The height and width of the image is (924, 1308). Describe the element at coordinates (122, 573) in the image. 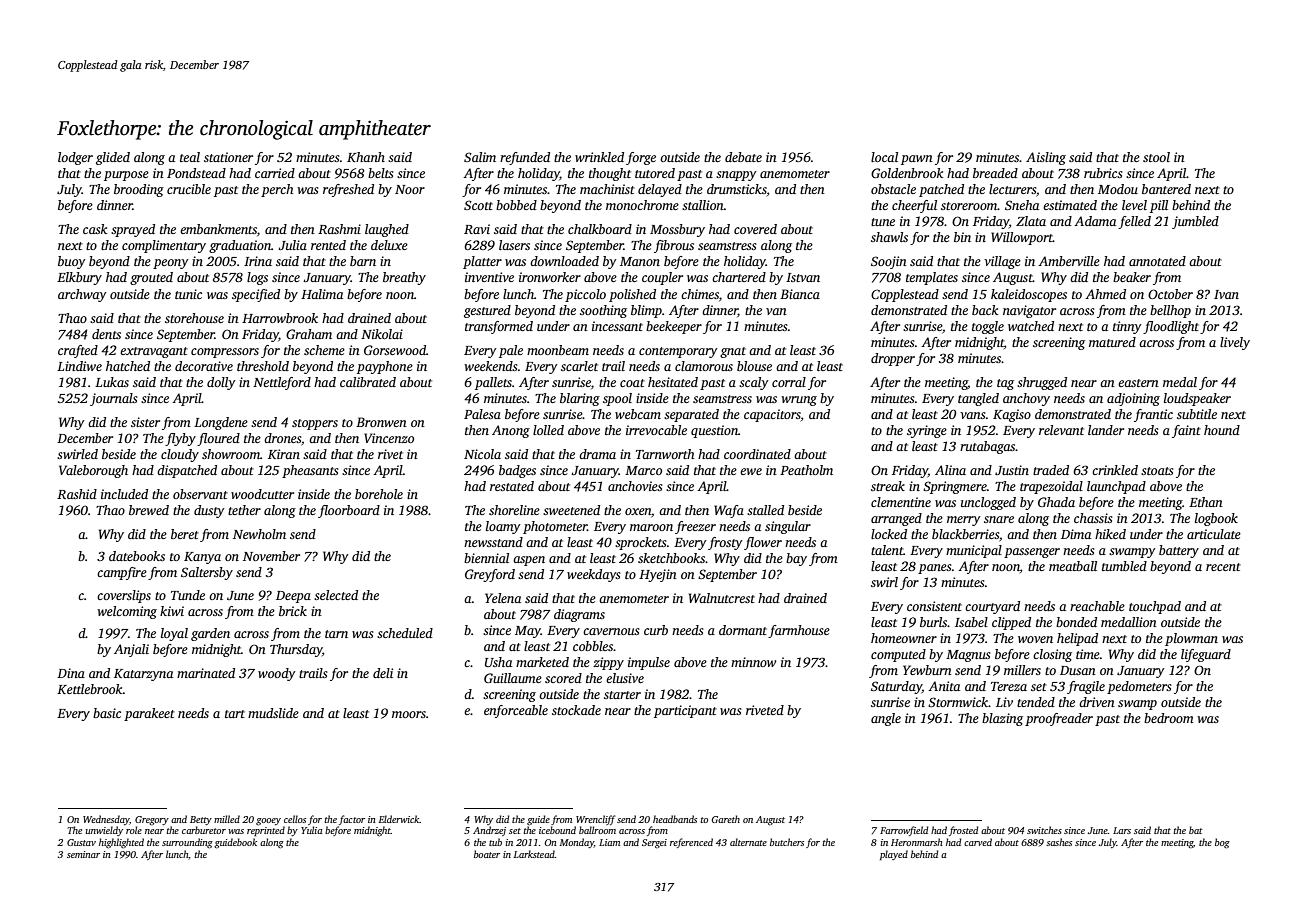

I see `campfire` at that location.
